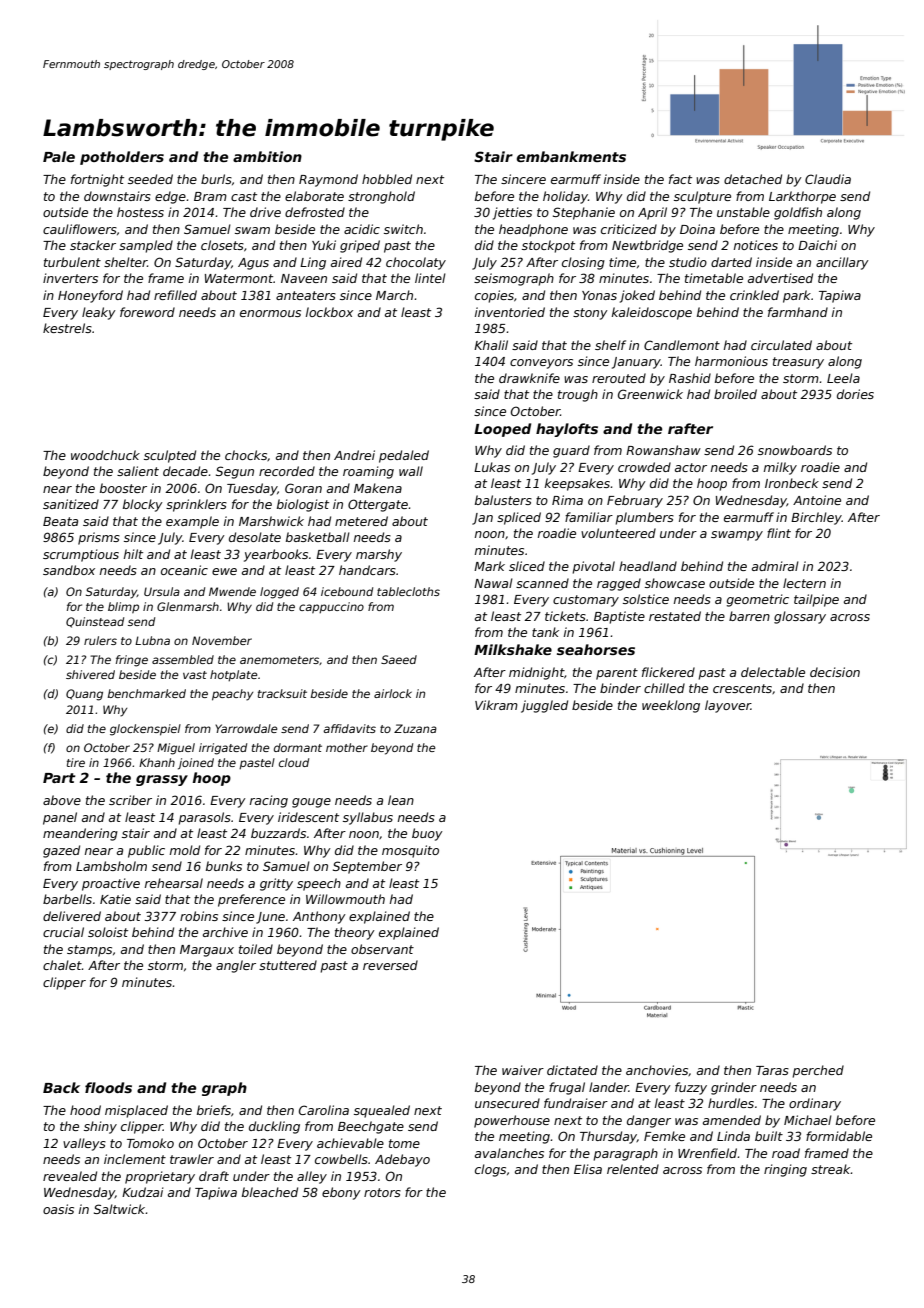  I want to click on scriber, so click(130, 800).
